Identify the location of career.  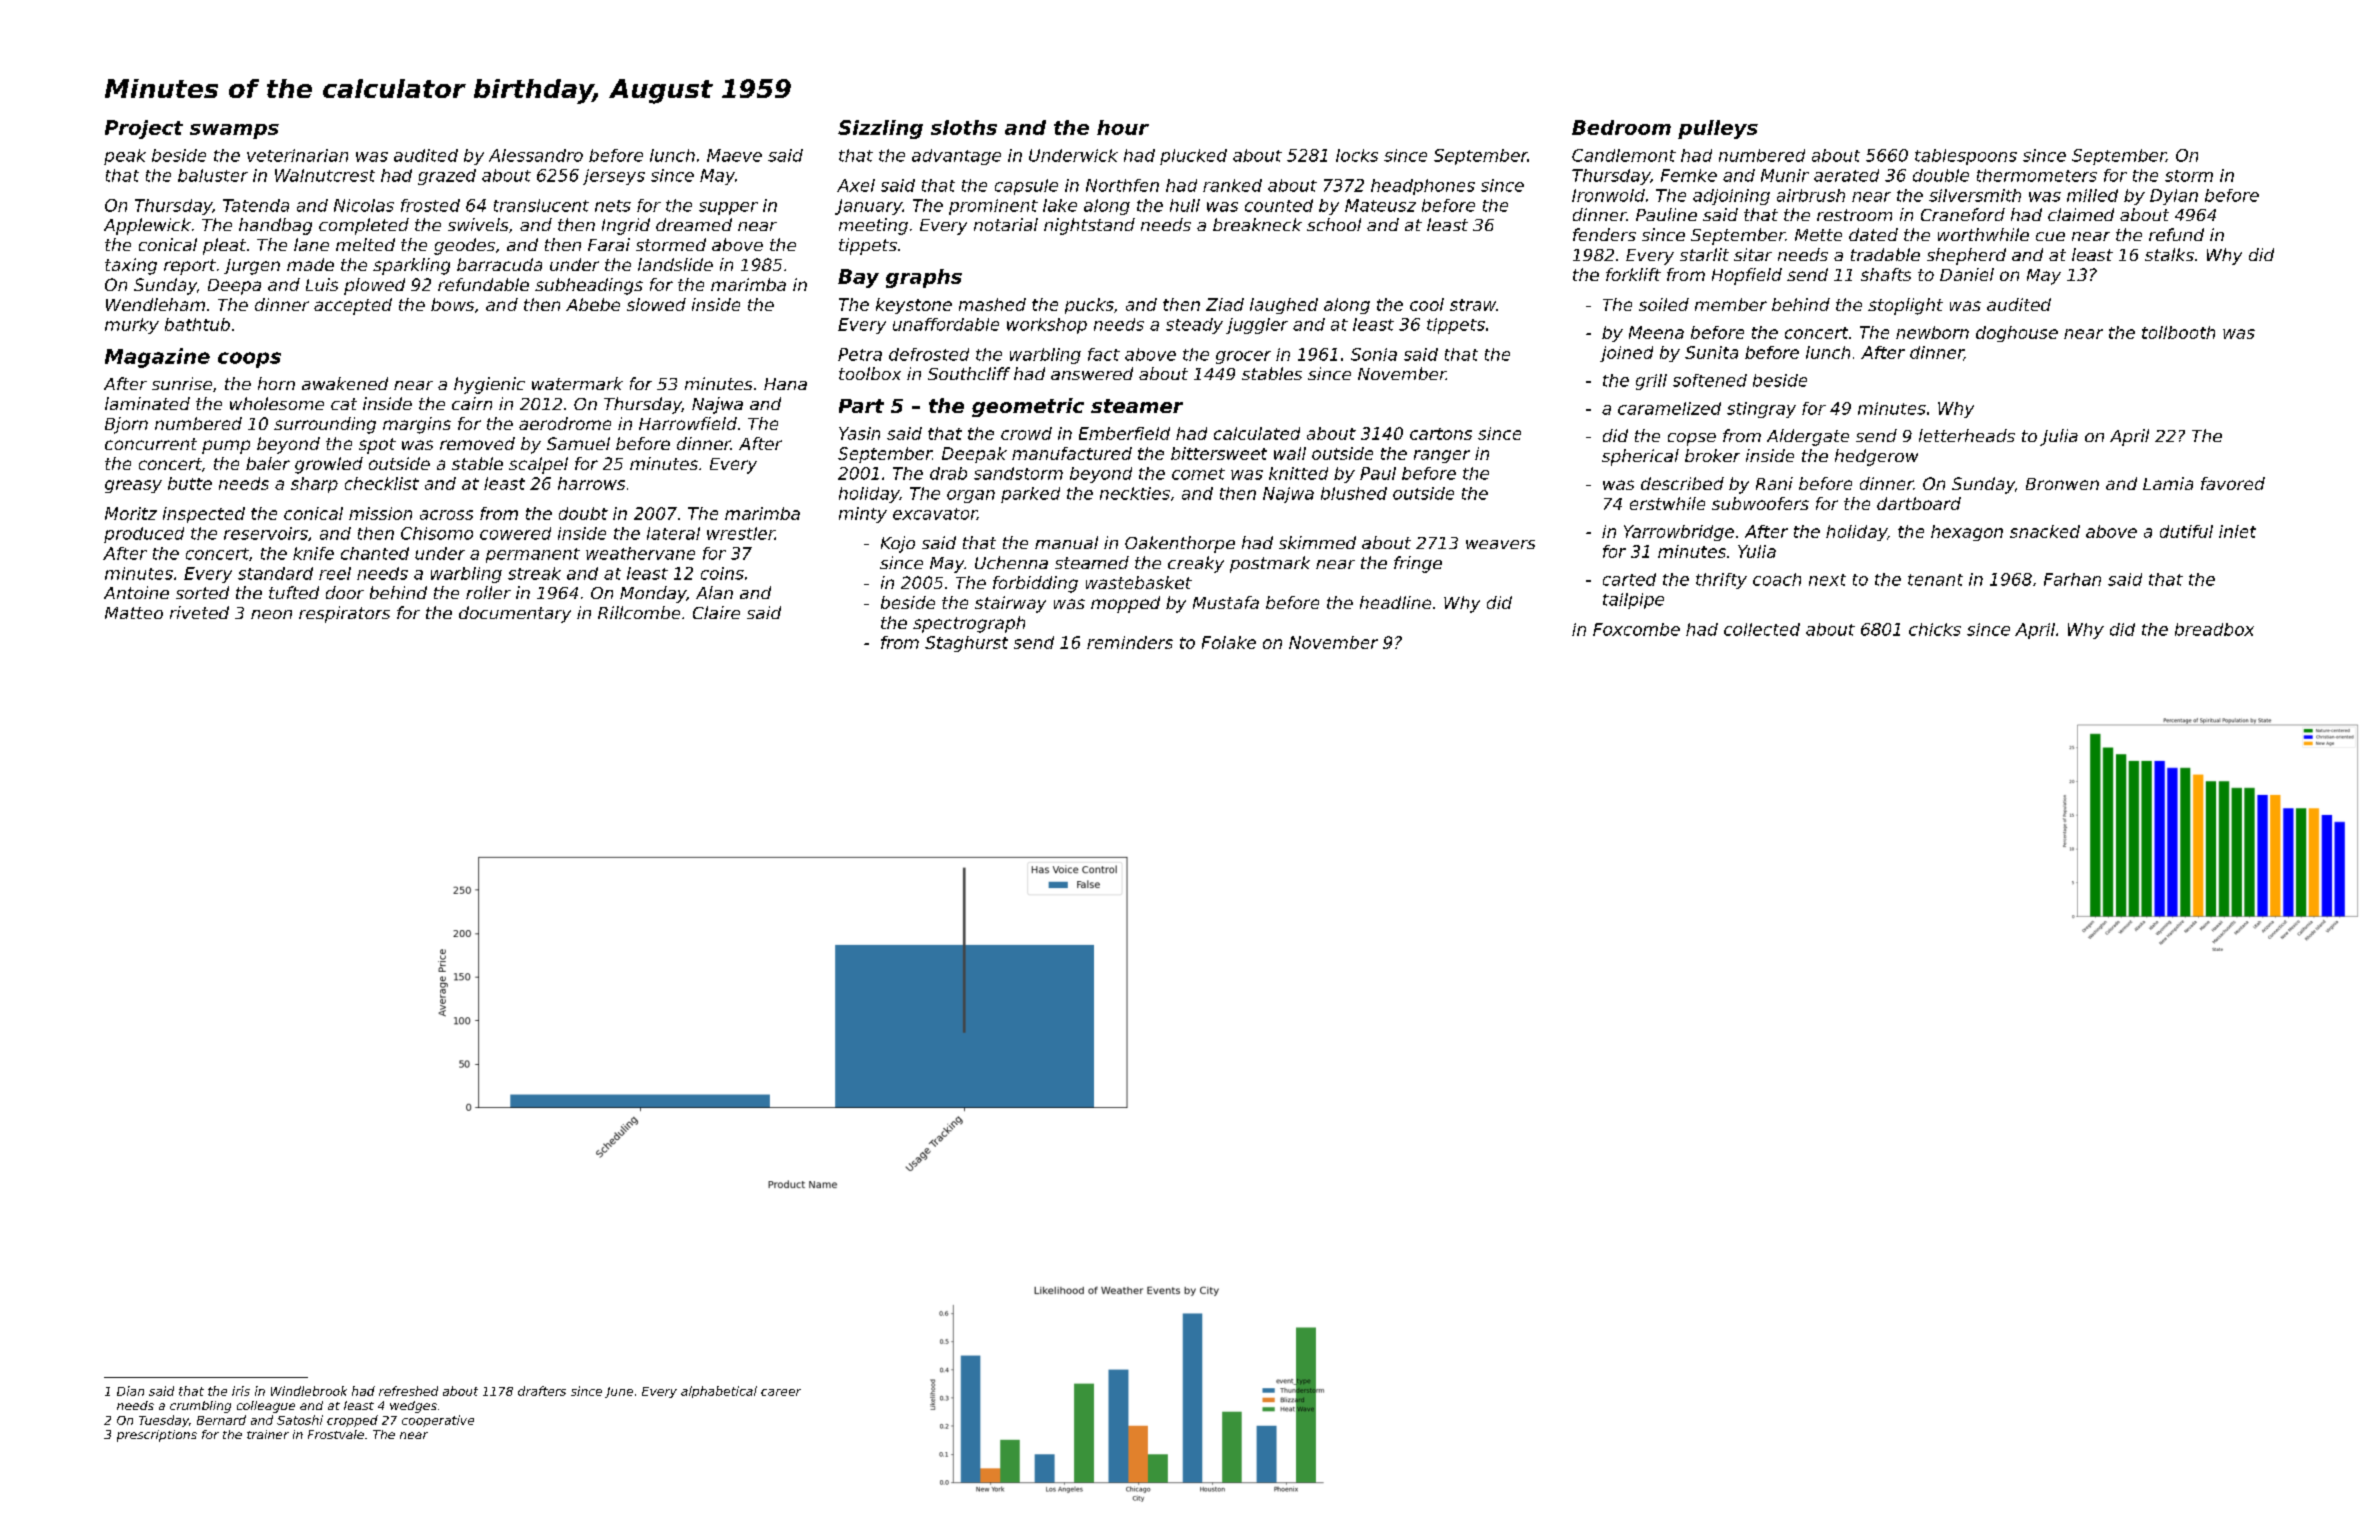
(781, 1392).
